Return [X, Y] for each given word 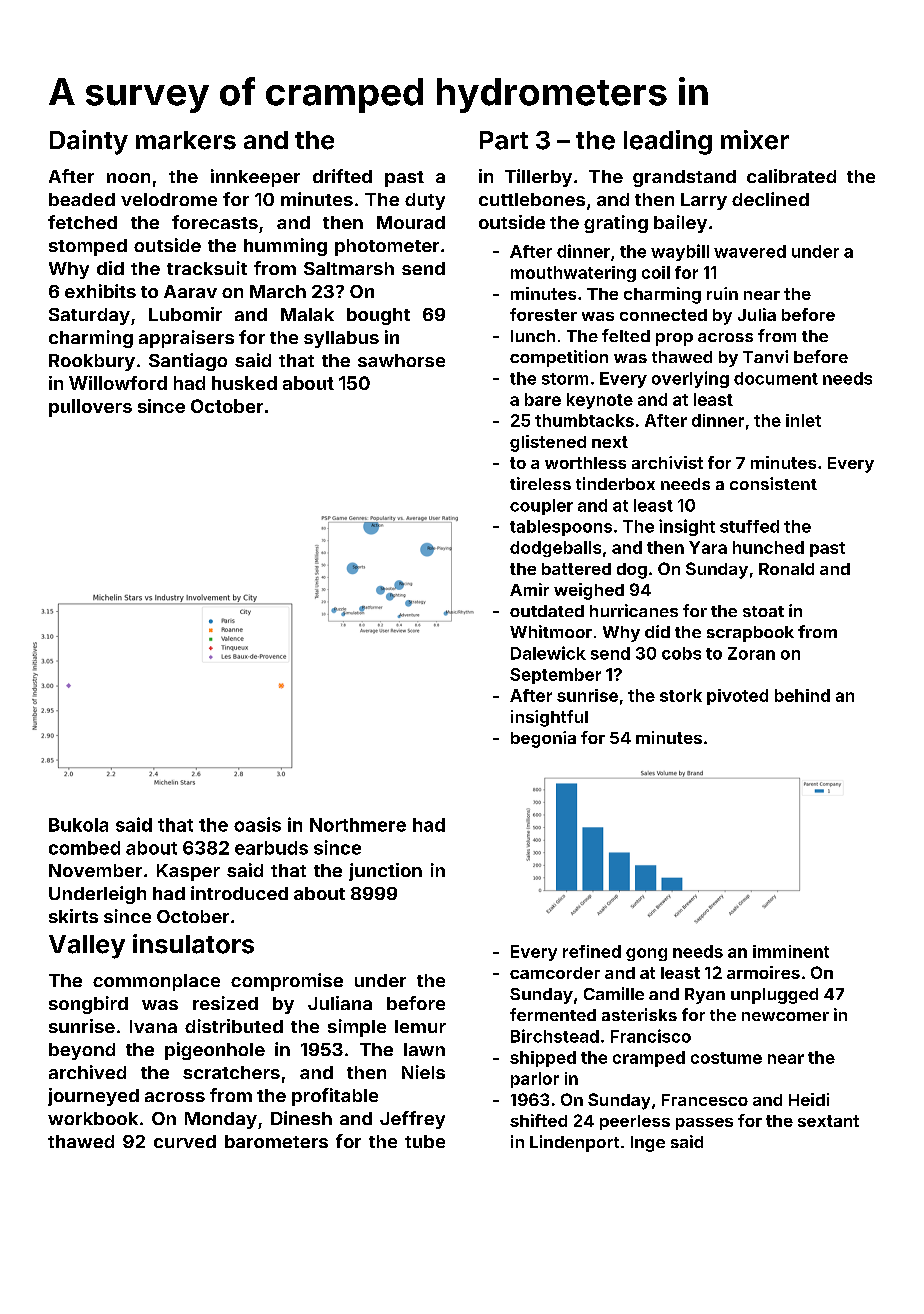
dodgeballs [555, 549]
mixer [755, 140]
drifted [342, 176]
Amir [529, 589]
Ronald [786, 569]
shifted [538, 1120]
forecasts [215, 222]
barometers [276, 1141]
